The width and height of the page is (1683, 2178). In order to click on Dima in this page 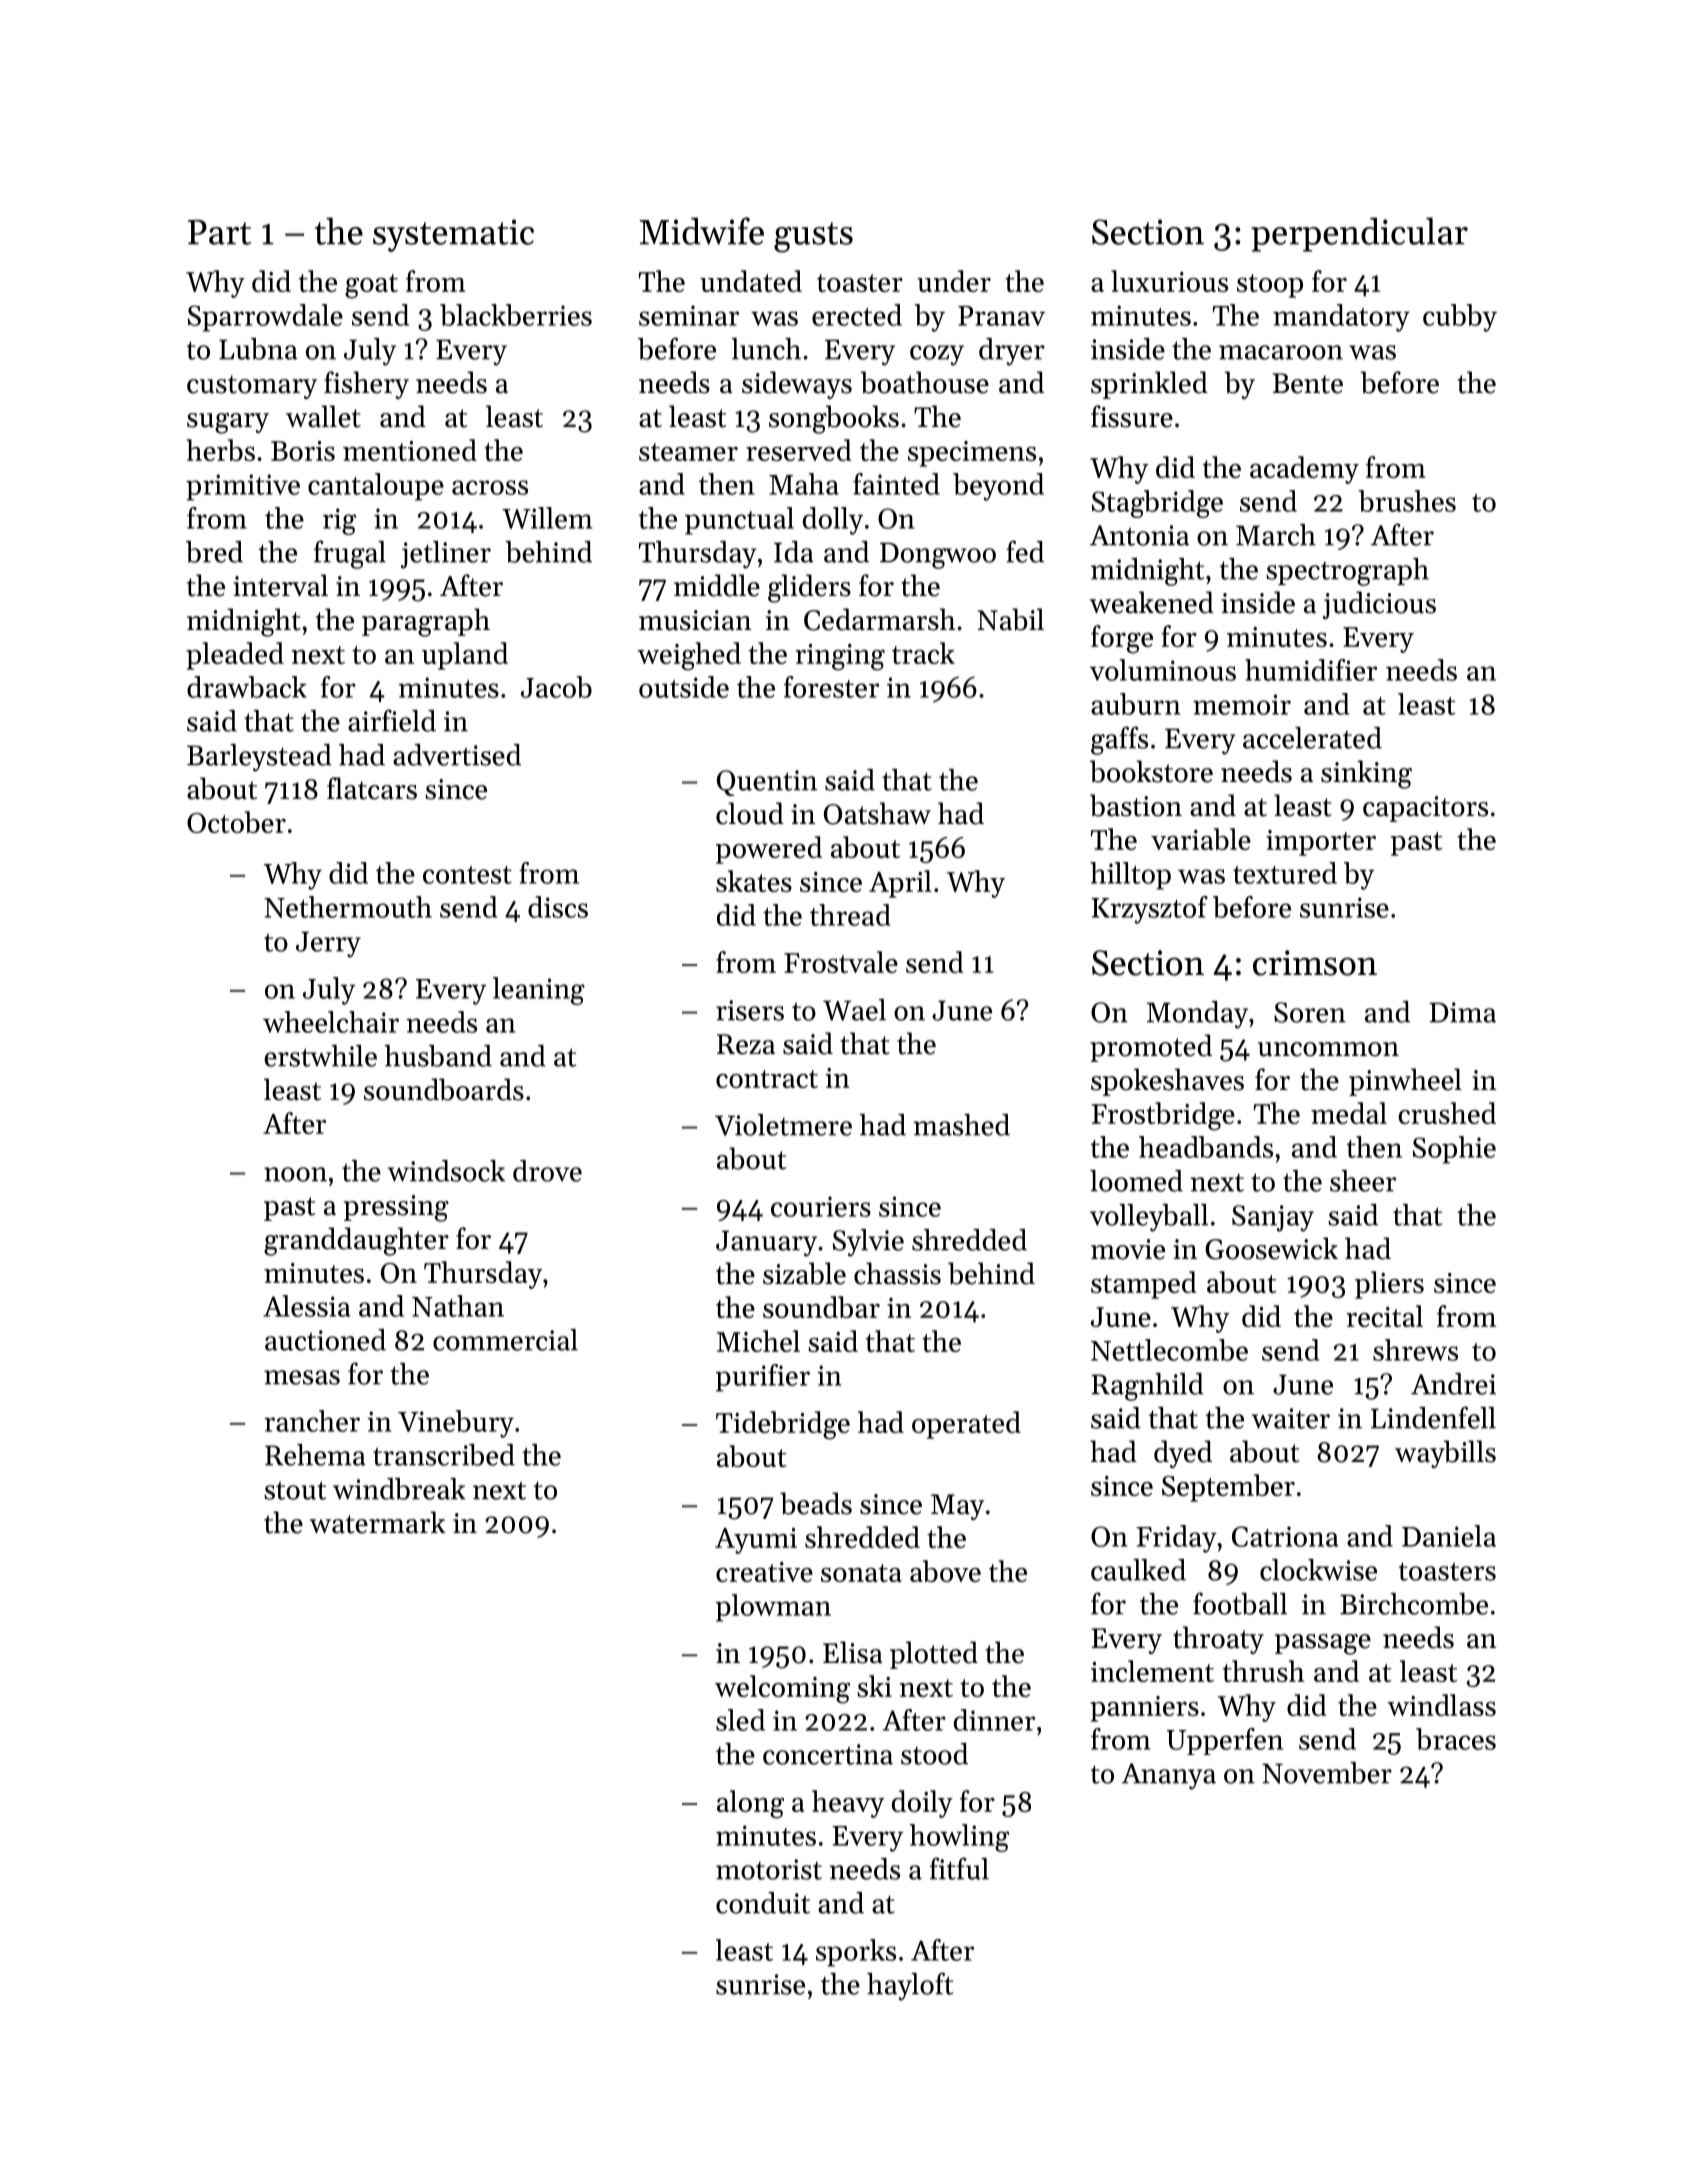, I will do `click(1462, 1012)`.
